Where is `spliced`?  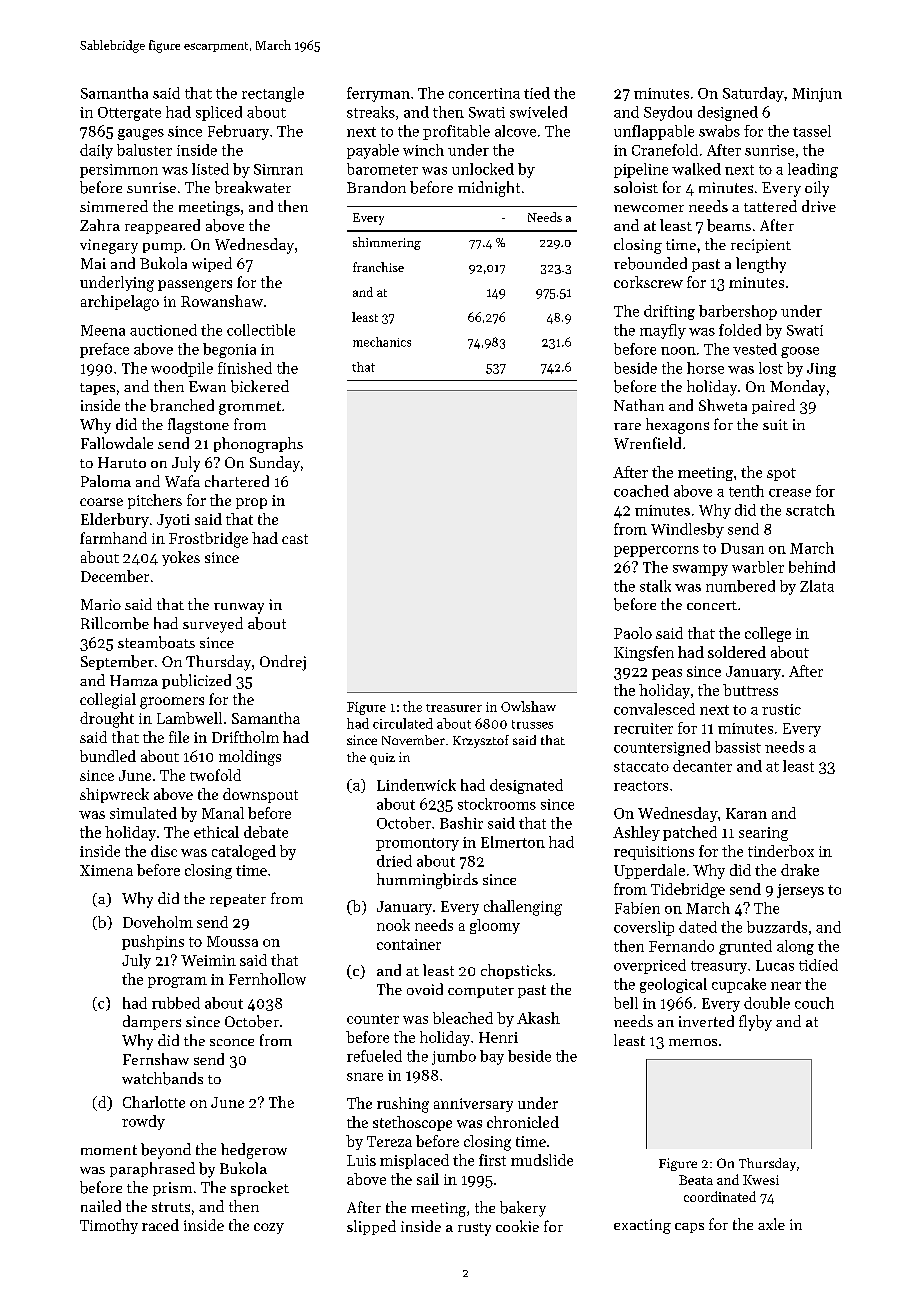
spliced is located at coordinates (219, 113).
